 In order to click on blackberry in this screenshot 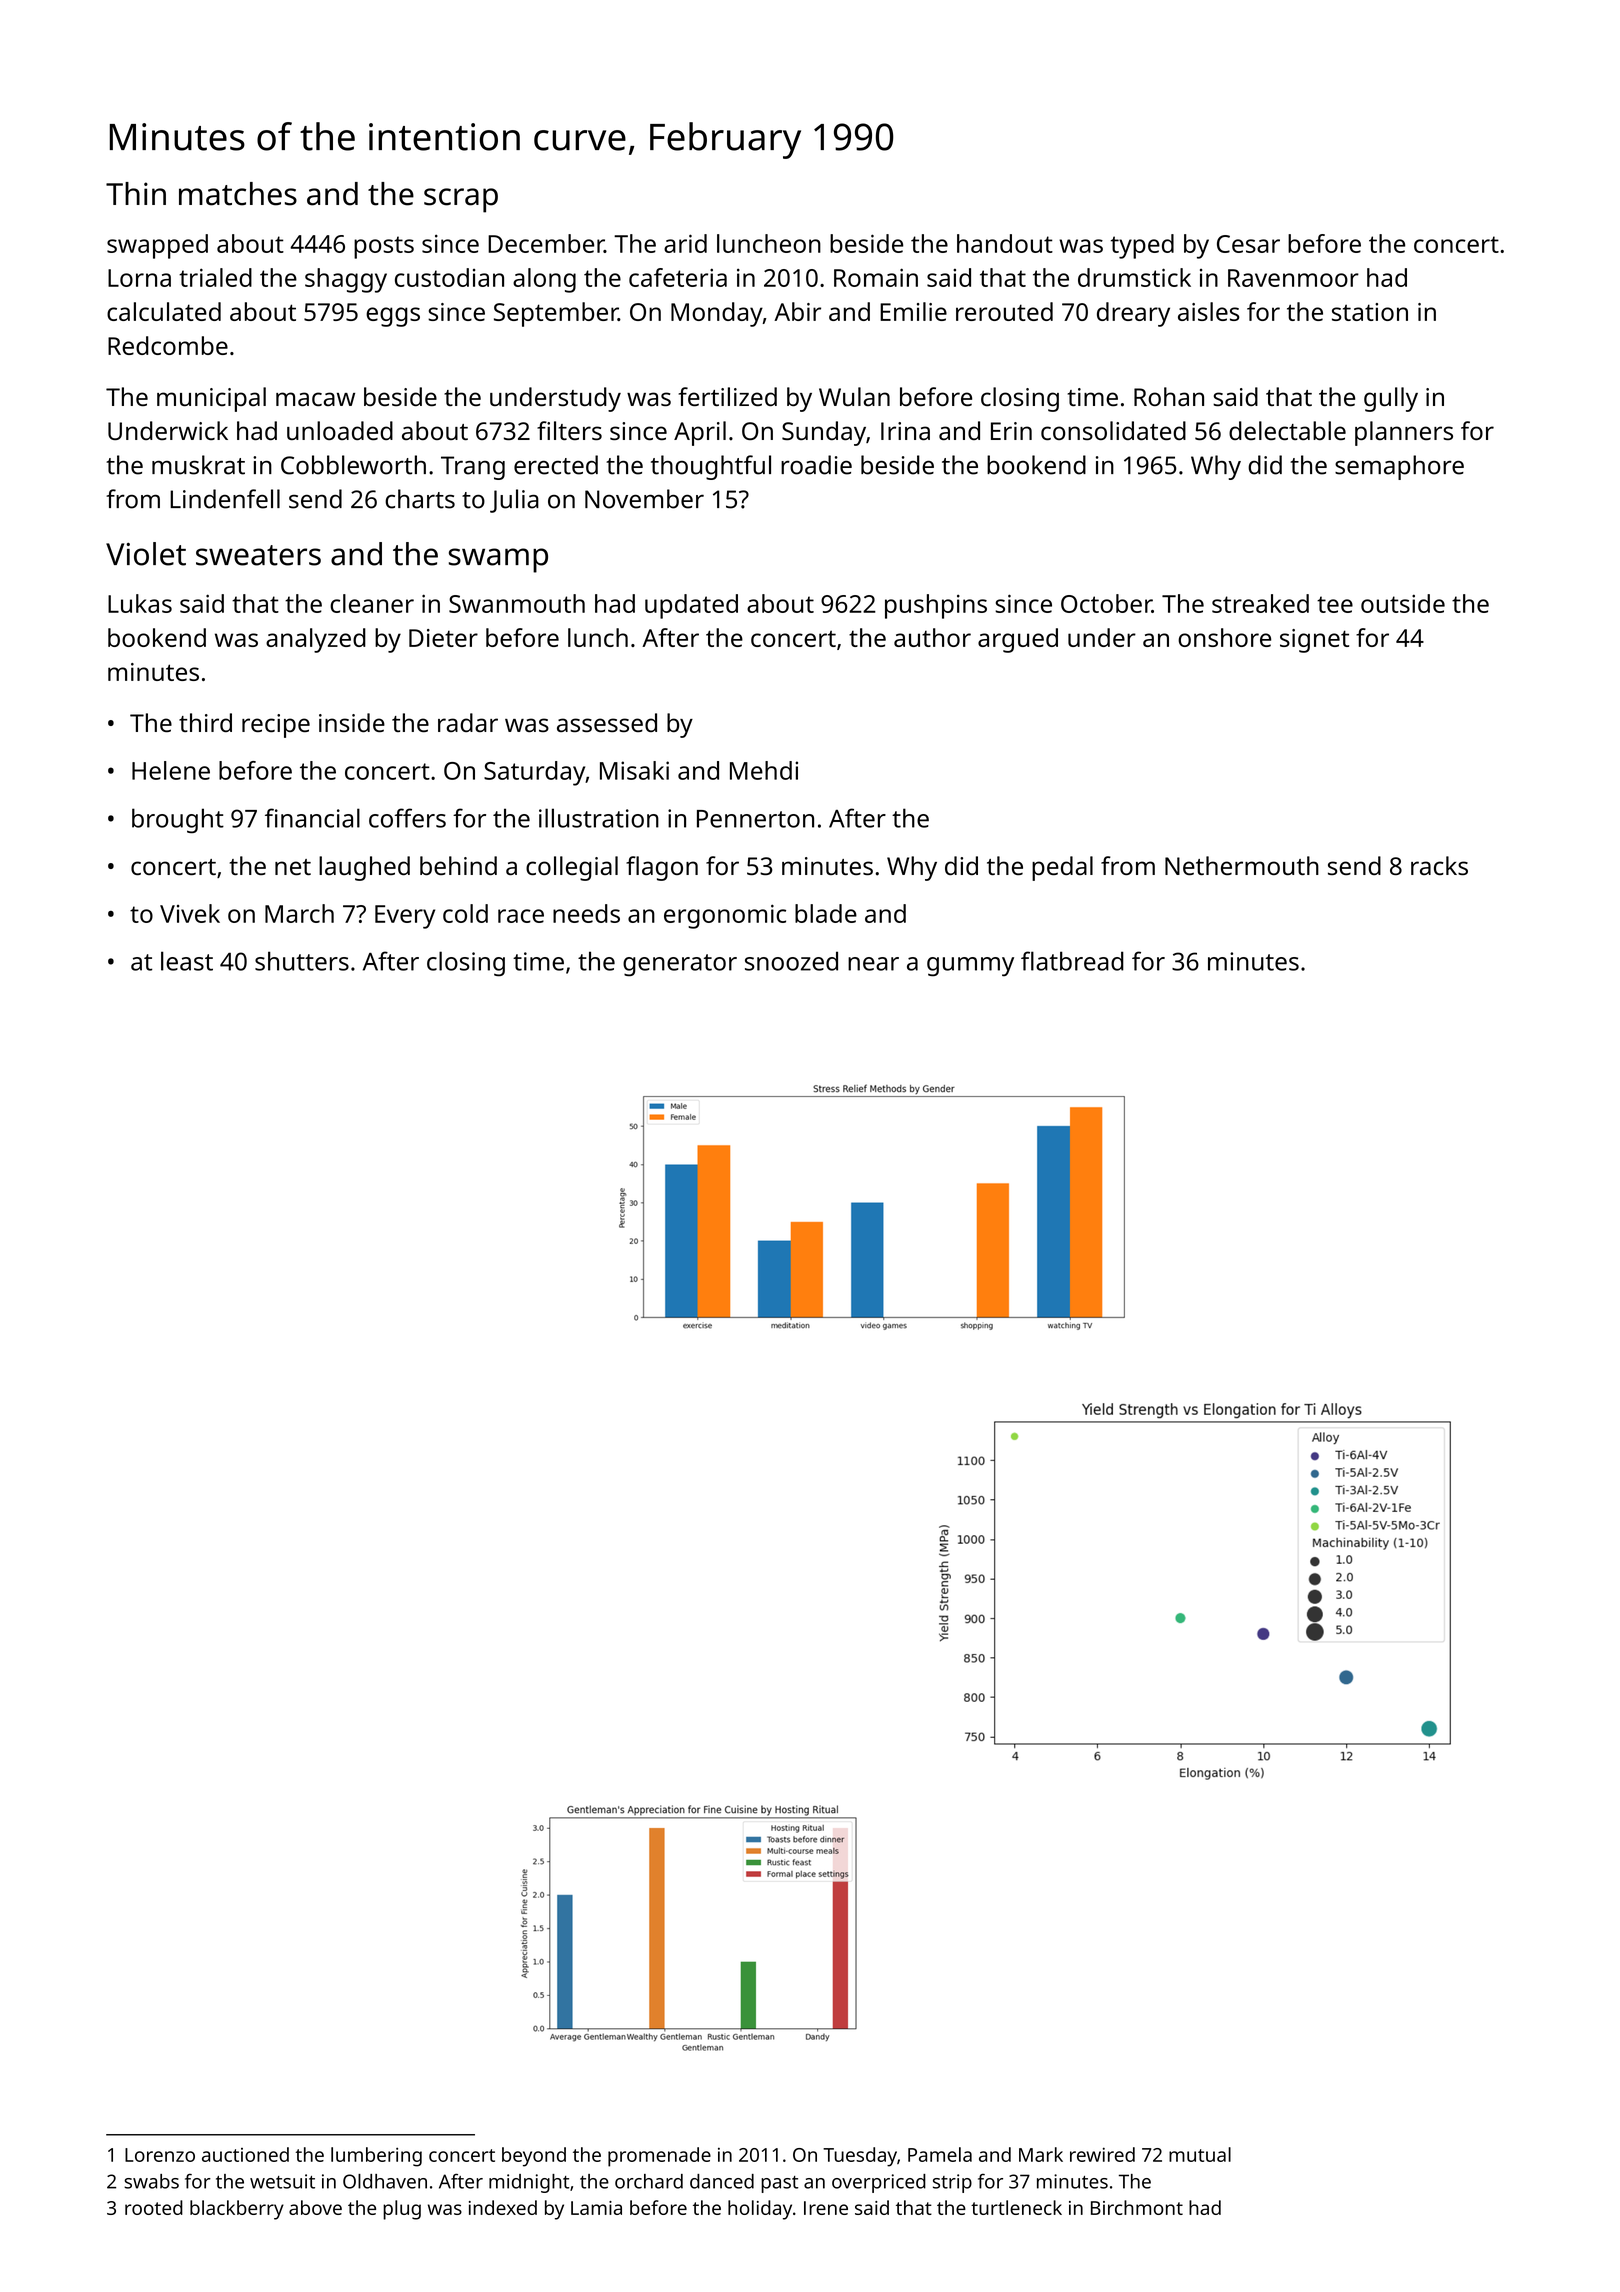, I will do `click(237, 2210)`.
